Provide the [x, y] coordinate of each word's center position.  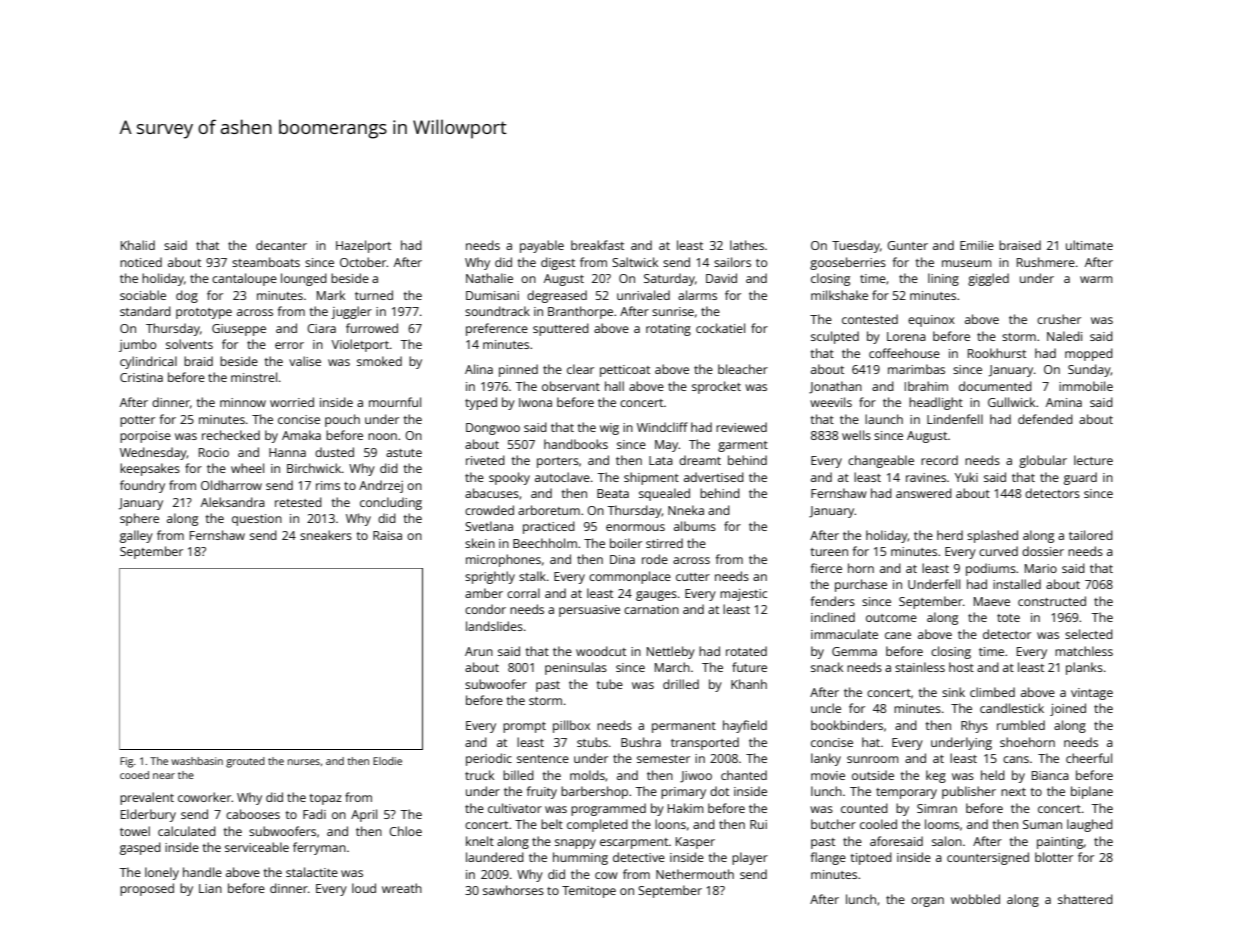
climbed [992, 692]
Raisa [387, 535]
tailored [1091, 535]
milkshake [839, 295]
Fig [126, 762]
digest [558, 263]
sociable [143, 295]
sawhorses [513, 890]
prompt [524, 727]
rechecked [231, 435]
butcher [833, 824]
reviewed [741, 427]
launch [884, 419]
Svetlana [489, 526]
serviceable [257, 847]
